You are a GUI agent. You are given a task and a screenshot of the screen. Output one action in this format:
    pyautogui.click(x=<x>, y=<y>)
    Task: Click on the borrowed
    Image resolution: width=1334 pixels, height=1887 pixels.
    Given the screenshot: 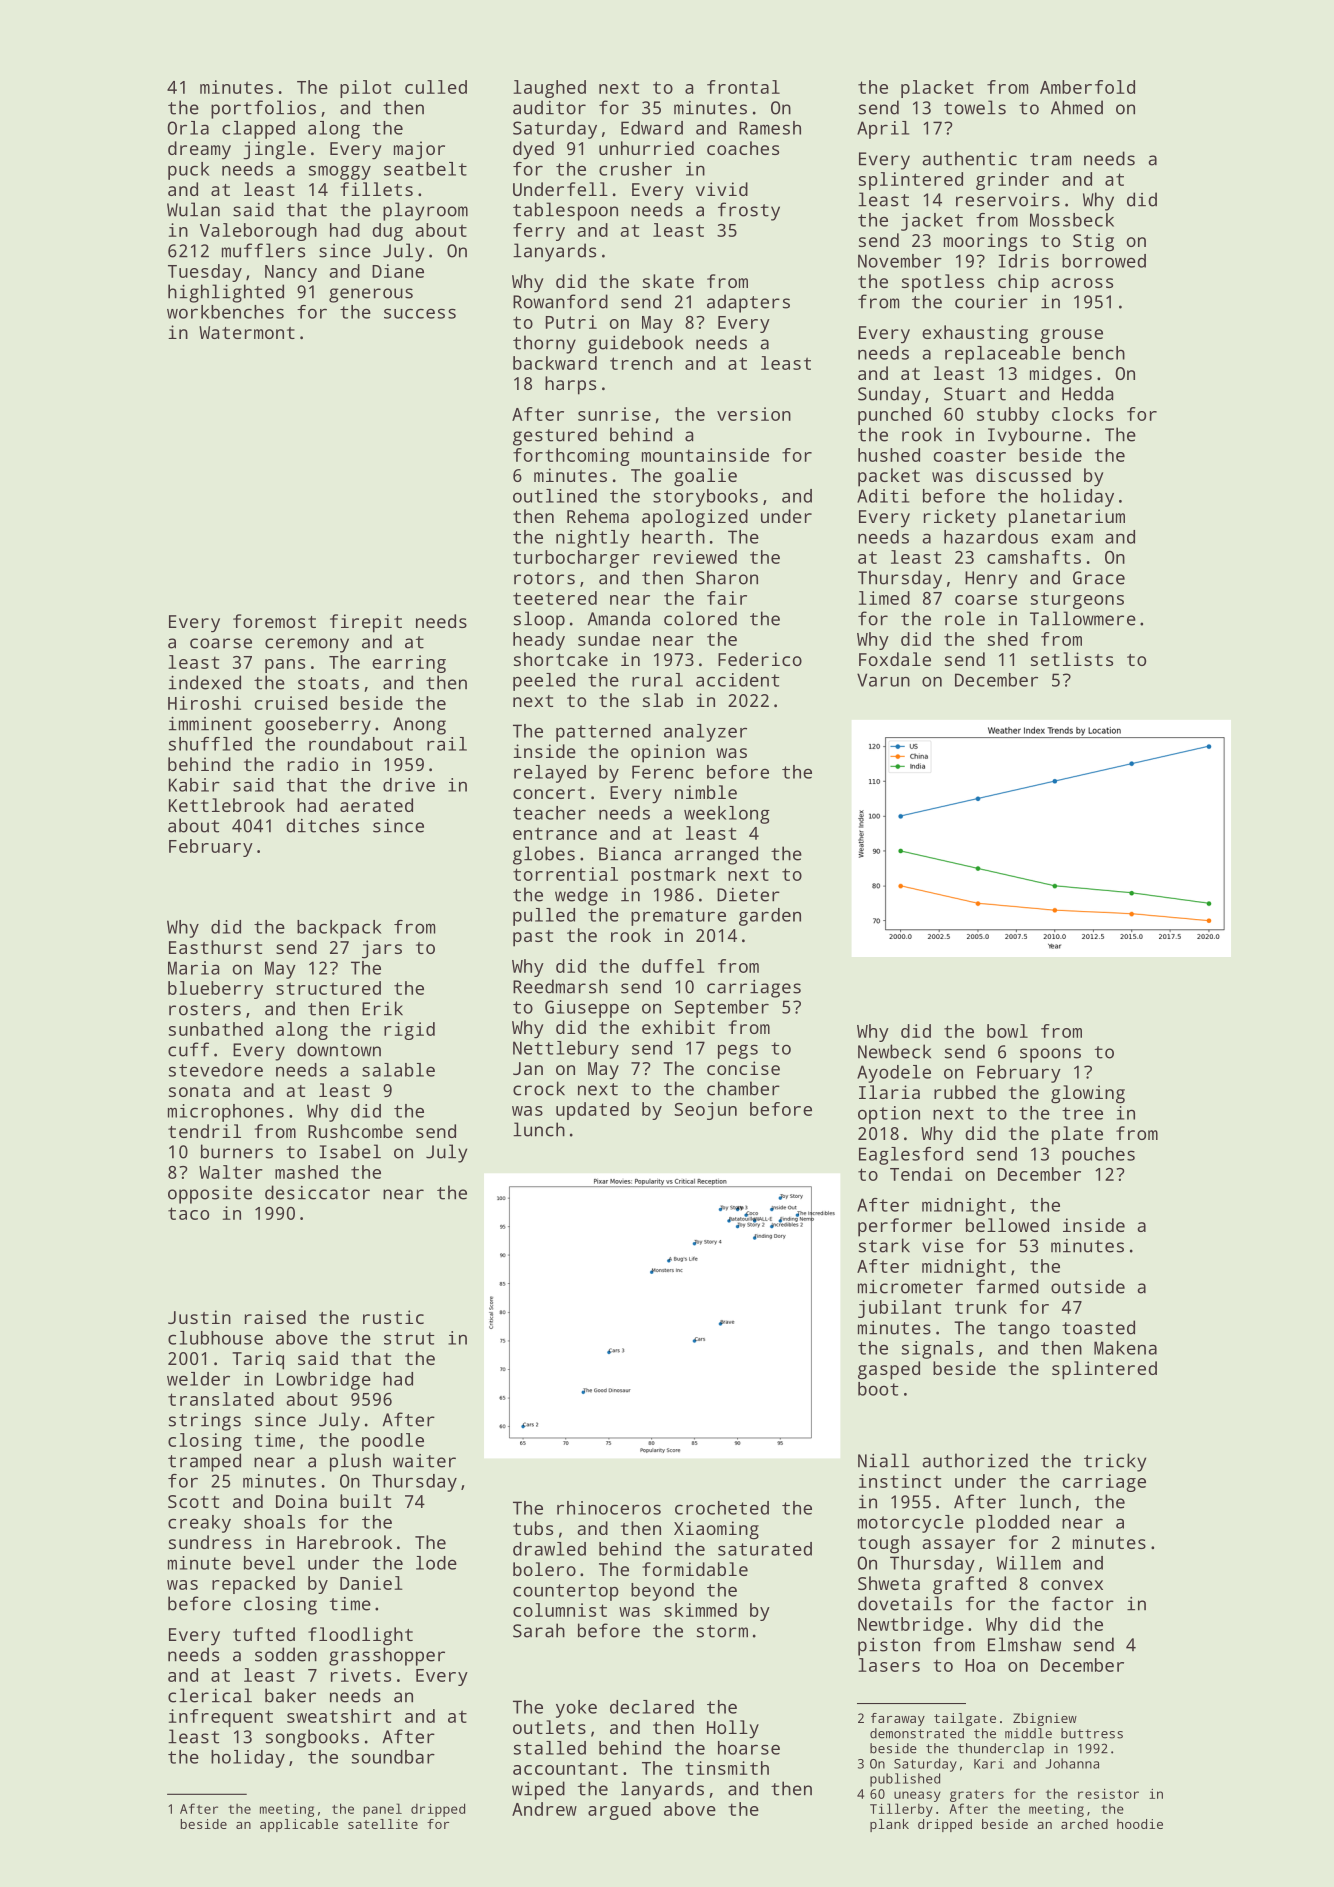 What is the action you would take?
    pyautogui.click(x=1104, y=261)
